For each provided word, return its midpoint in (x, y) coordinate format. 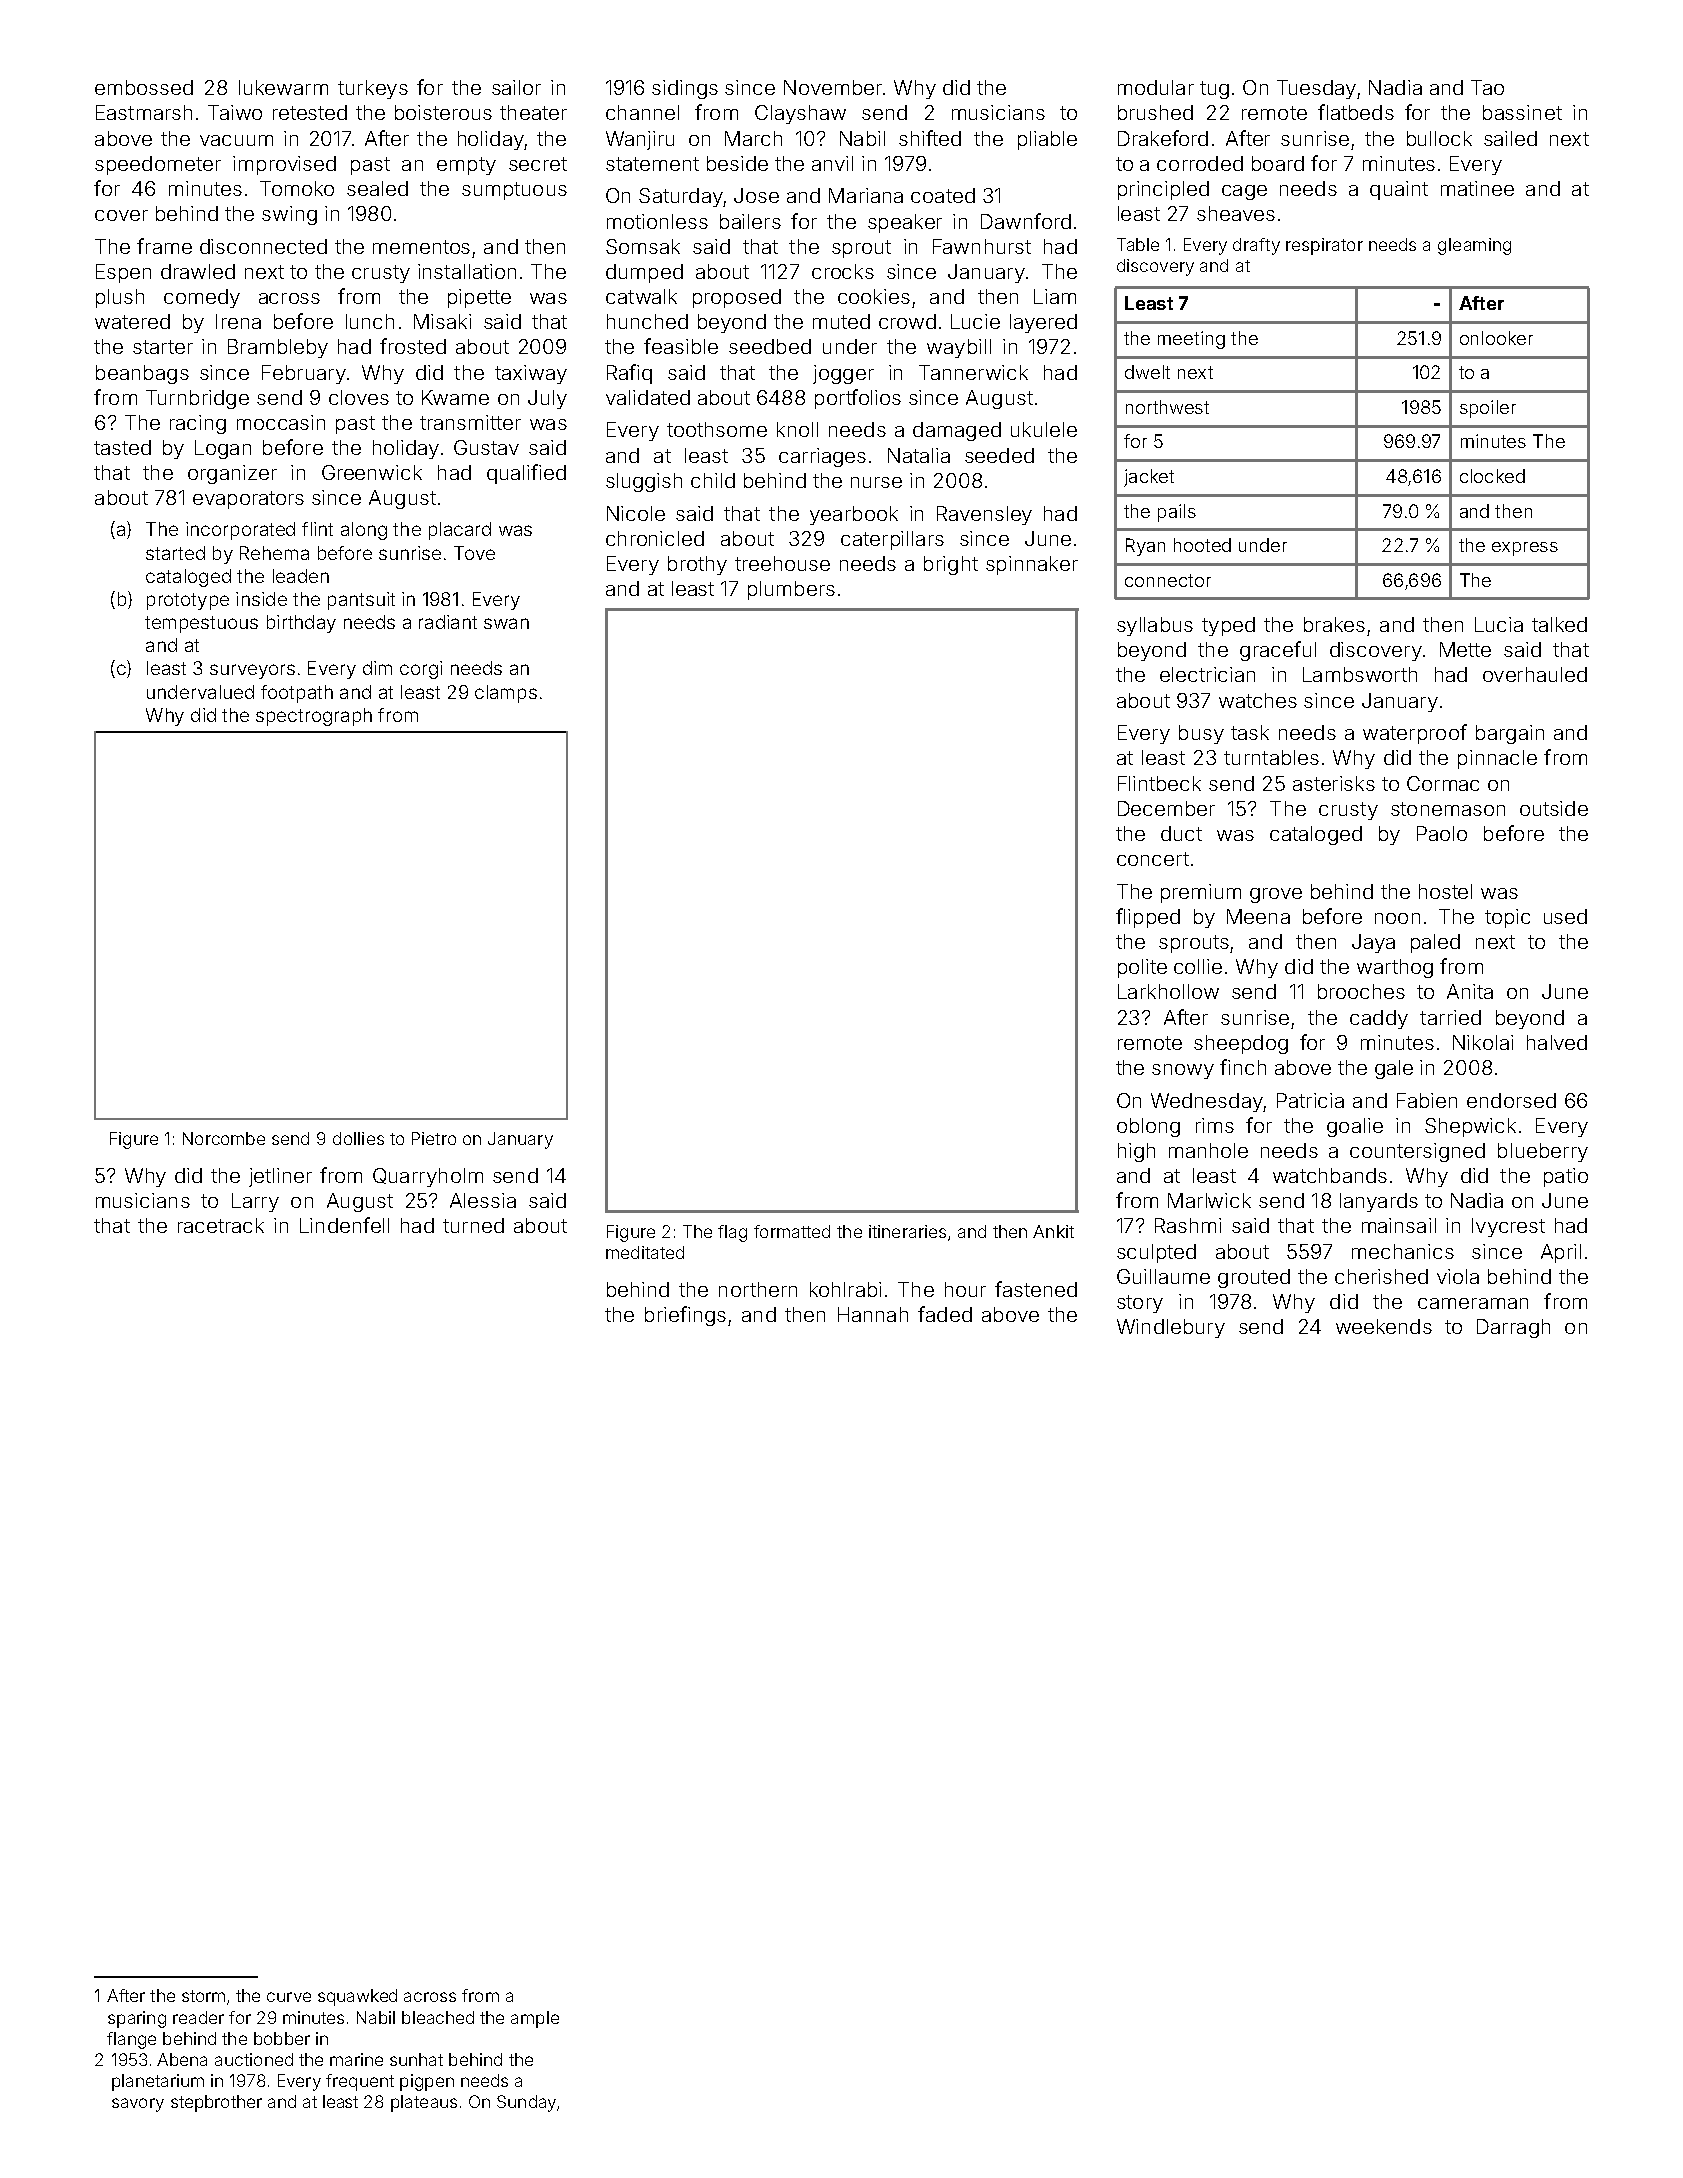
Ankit (1053, 1231)
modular (1156, 87)
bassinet (1522, 112)
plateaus (424, 2103)
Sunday (526, 2103)
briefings (685, 1316)
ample (535, 2019)
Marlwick (1209, 1200)
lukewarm (283, 87)
